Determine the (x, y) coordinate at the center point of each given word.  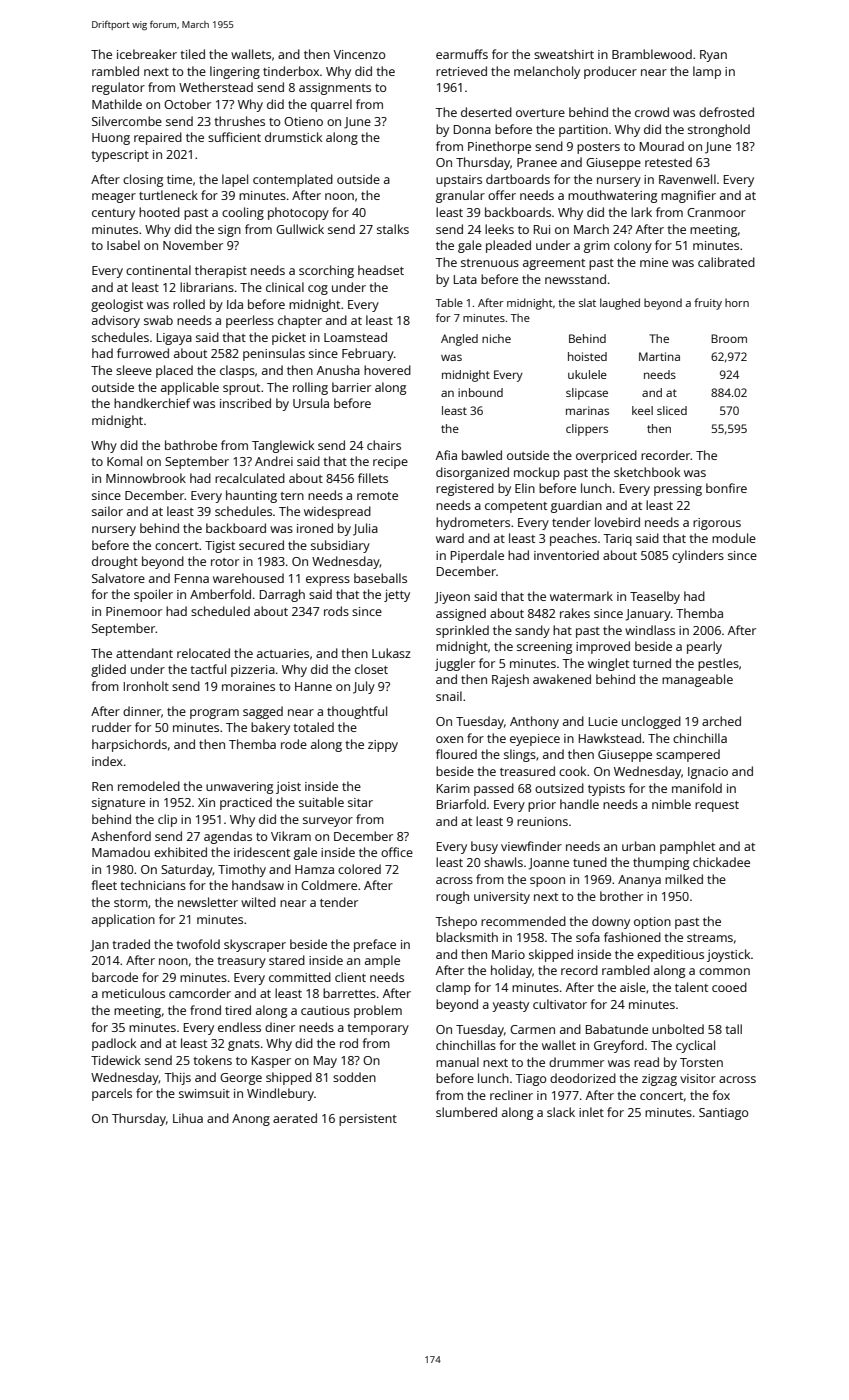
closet (371, 669)
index (107, 761)
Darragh (282, 595)
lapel (235, 180)
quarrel (331, 105)
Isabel (123, 245)
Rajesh (510, 680)
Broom (729, 338)
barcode (115, 977)
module (734, 538)
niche (496, 338)
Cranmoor (716, 212)
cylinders (698, 556)
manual (457, 1062)
